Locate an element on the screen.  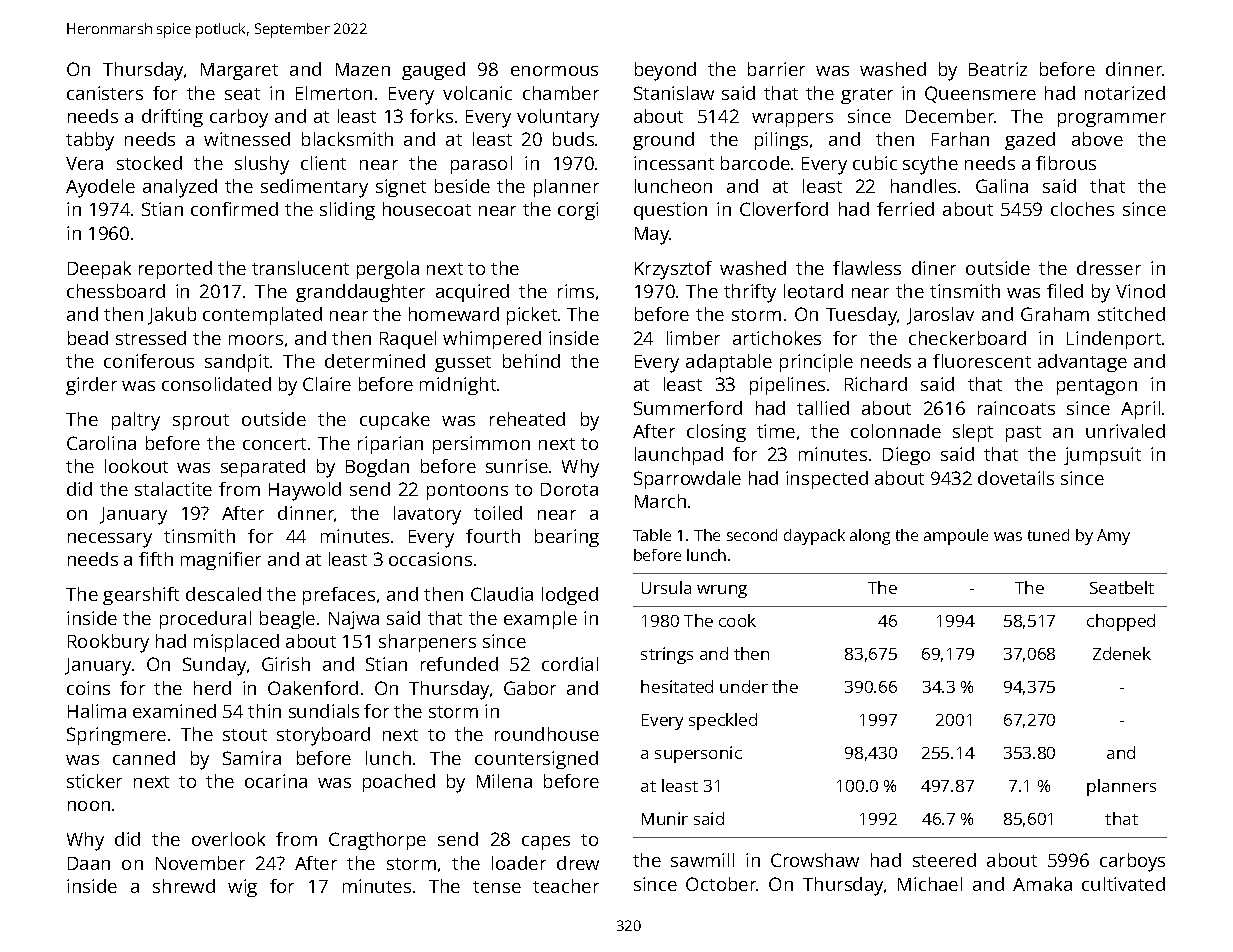
dresser is located at coordinates (1109, 268).
